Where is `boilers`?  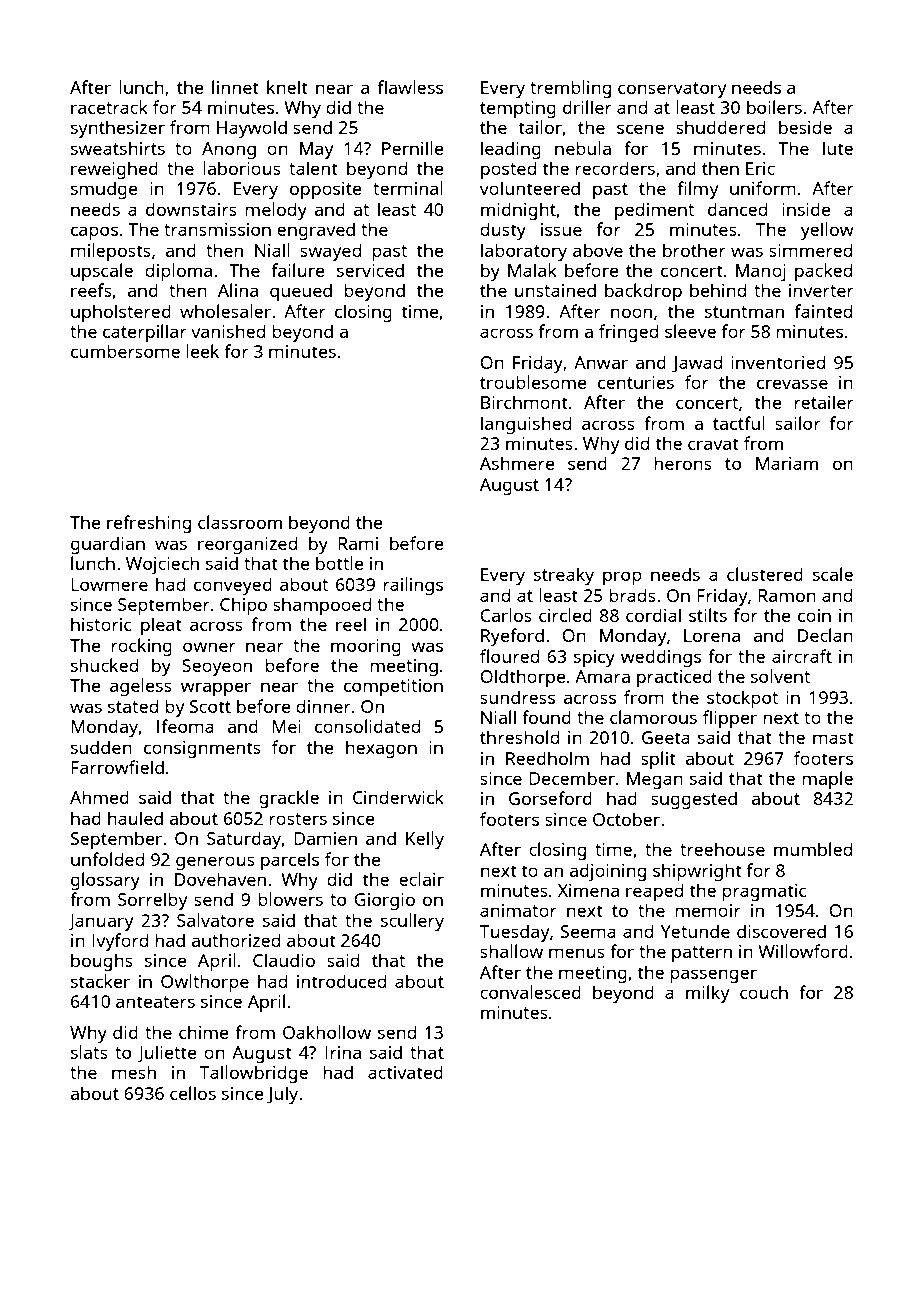 boilers is located at coordinates (774, 107).
